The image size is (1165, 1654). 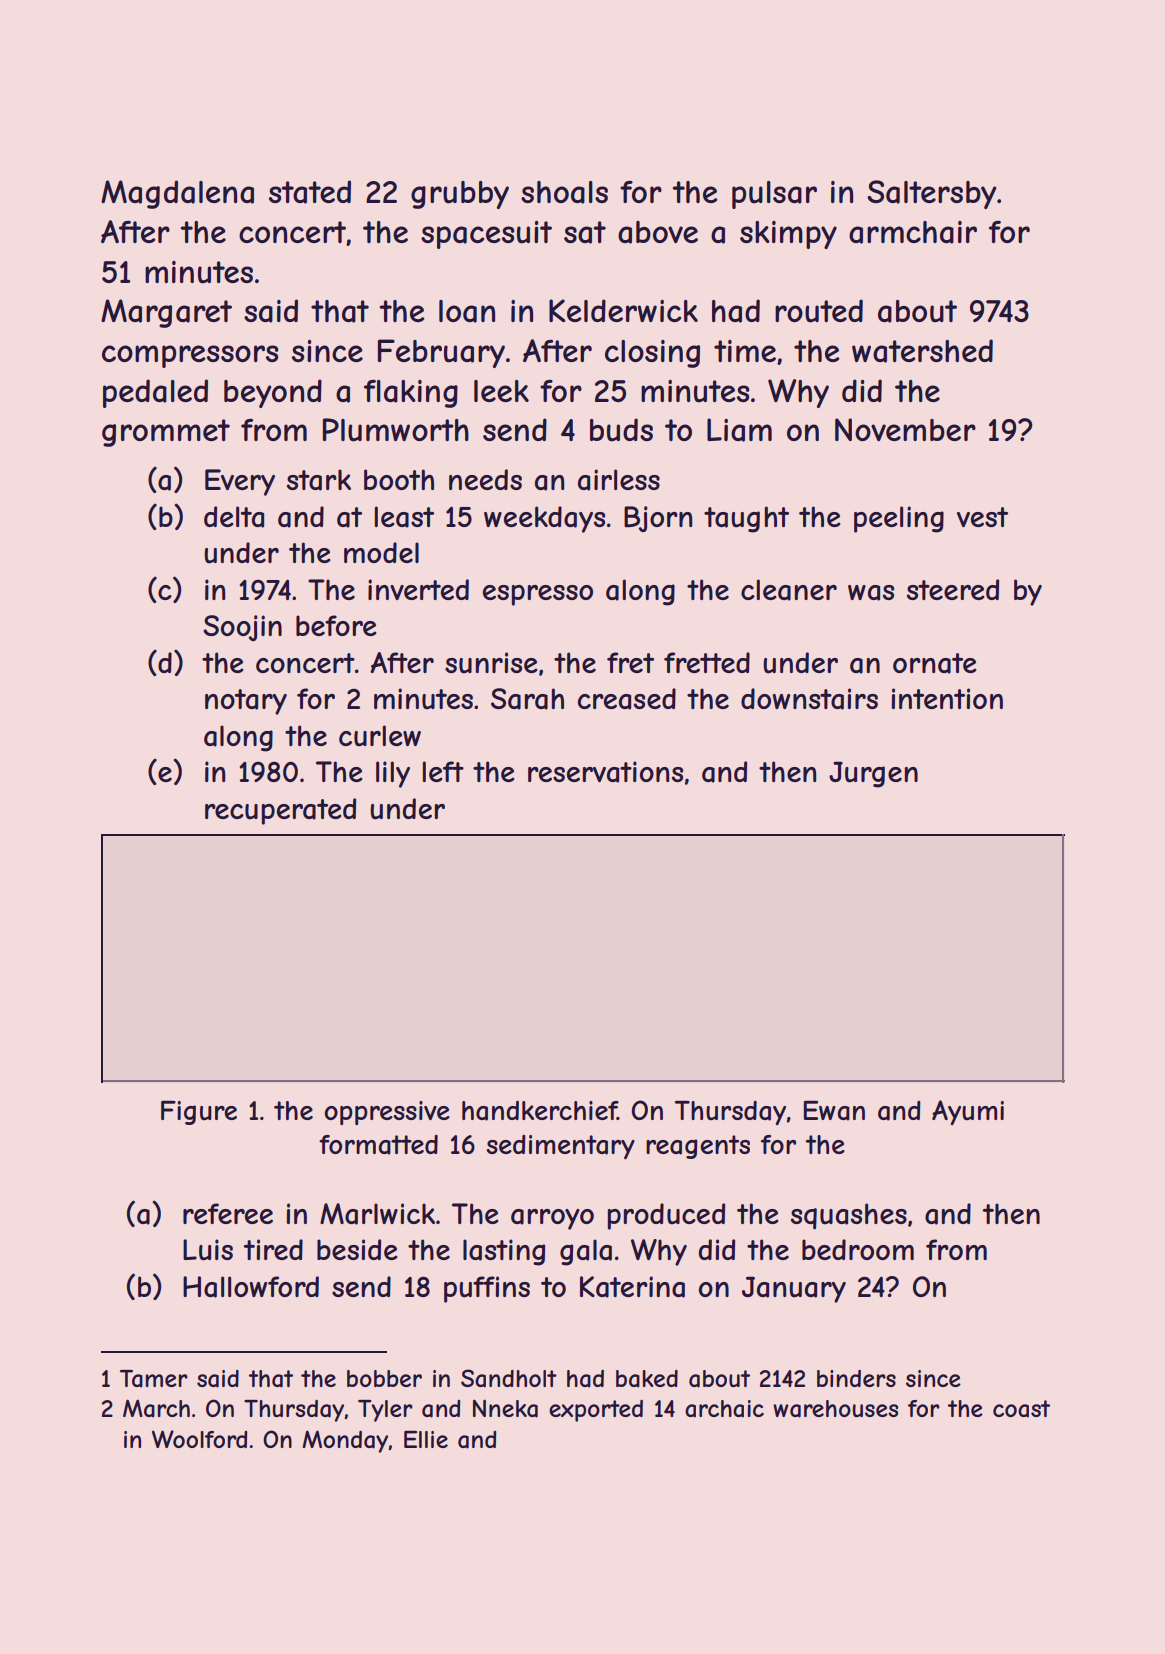 What do you see at coordinates (242, 628) in the screenshot?
I see `Soojin` at bounding box center [242, 628].
